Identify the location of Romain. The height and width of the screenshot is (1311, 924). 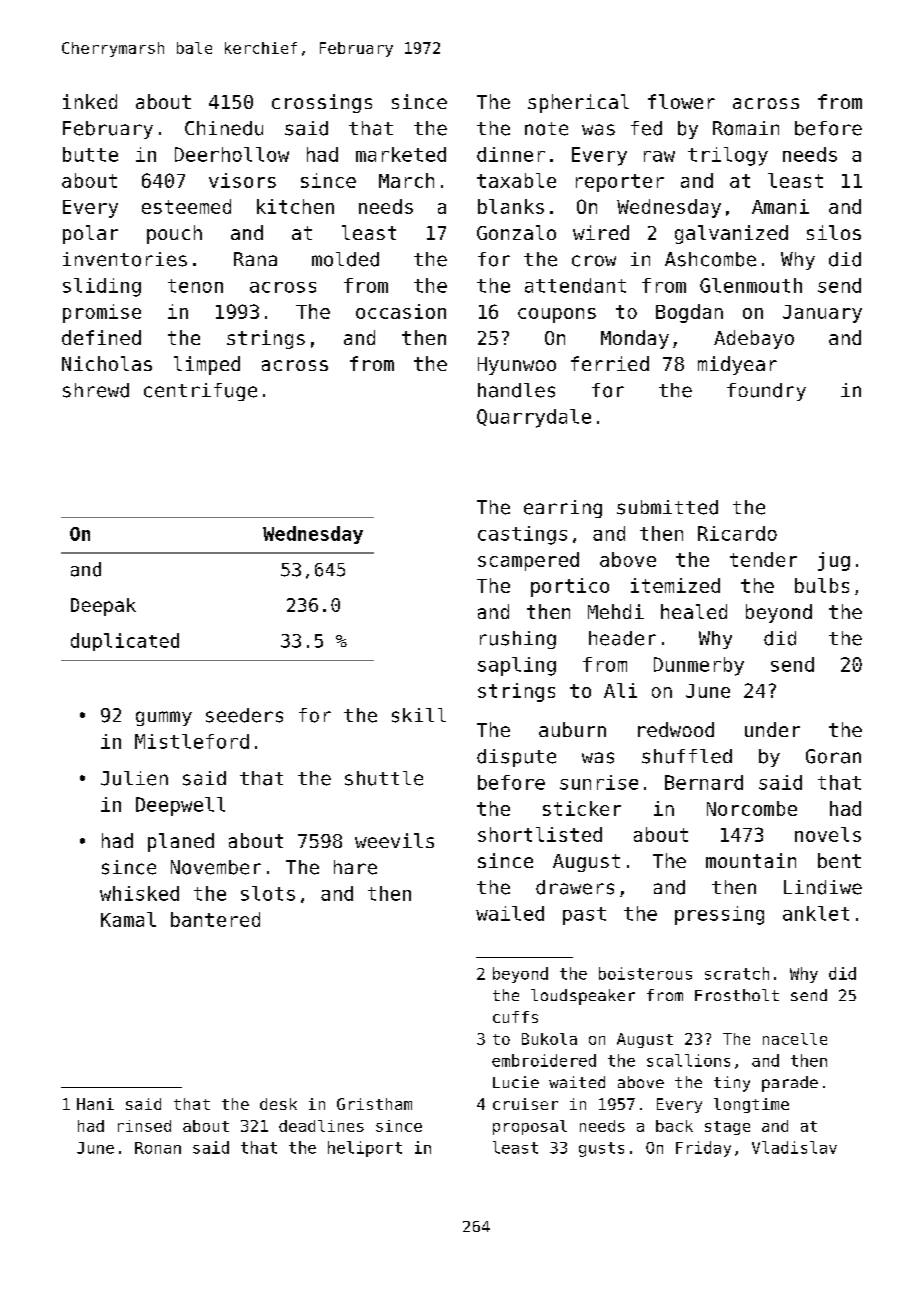
(746, 128).
